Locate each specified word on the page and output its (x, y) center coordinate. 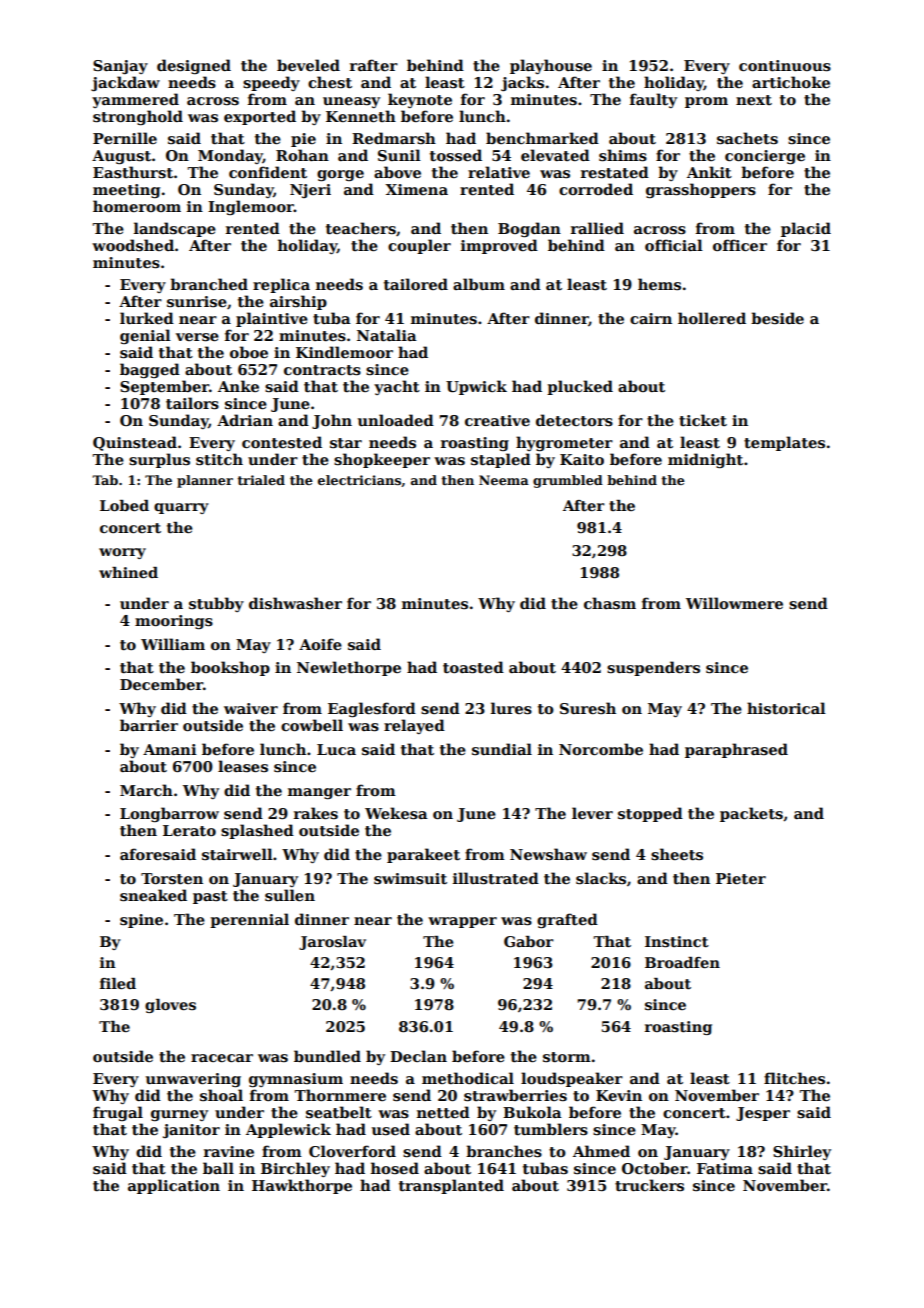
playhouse (551, 66)
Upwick (476, 387)
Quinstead (135, 443)
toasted (473, 667)
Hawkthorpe (302, 1186)
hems (659, 284)
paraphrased (736, 750)
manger (319, 793)
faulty (653, 100)
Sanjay (120, 67)
